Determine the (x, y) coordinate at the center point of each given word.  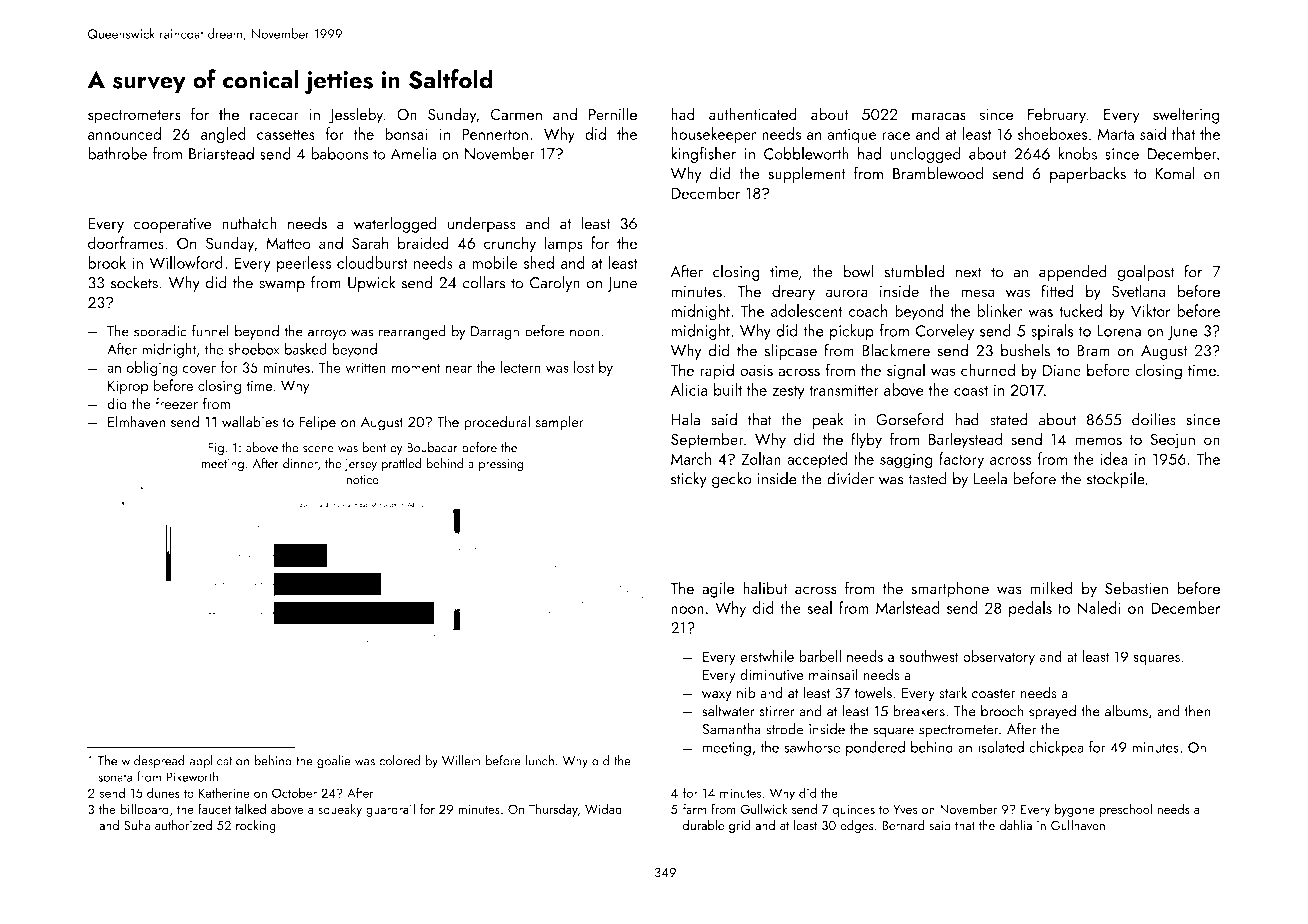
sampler (560, 423)
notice (363, 480)
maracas (939, 116)
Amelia (414, 153)
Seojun (1172, 441)
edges (857, 826)
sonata (115, 777)
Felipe (317, 423)
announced (124, 133)
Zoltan (761, 458)
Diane (1062, 370)
